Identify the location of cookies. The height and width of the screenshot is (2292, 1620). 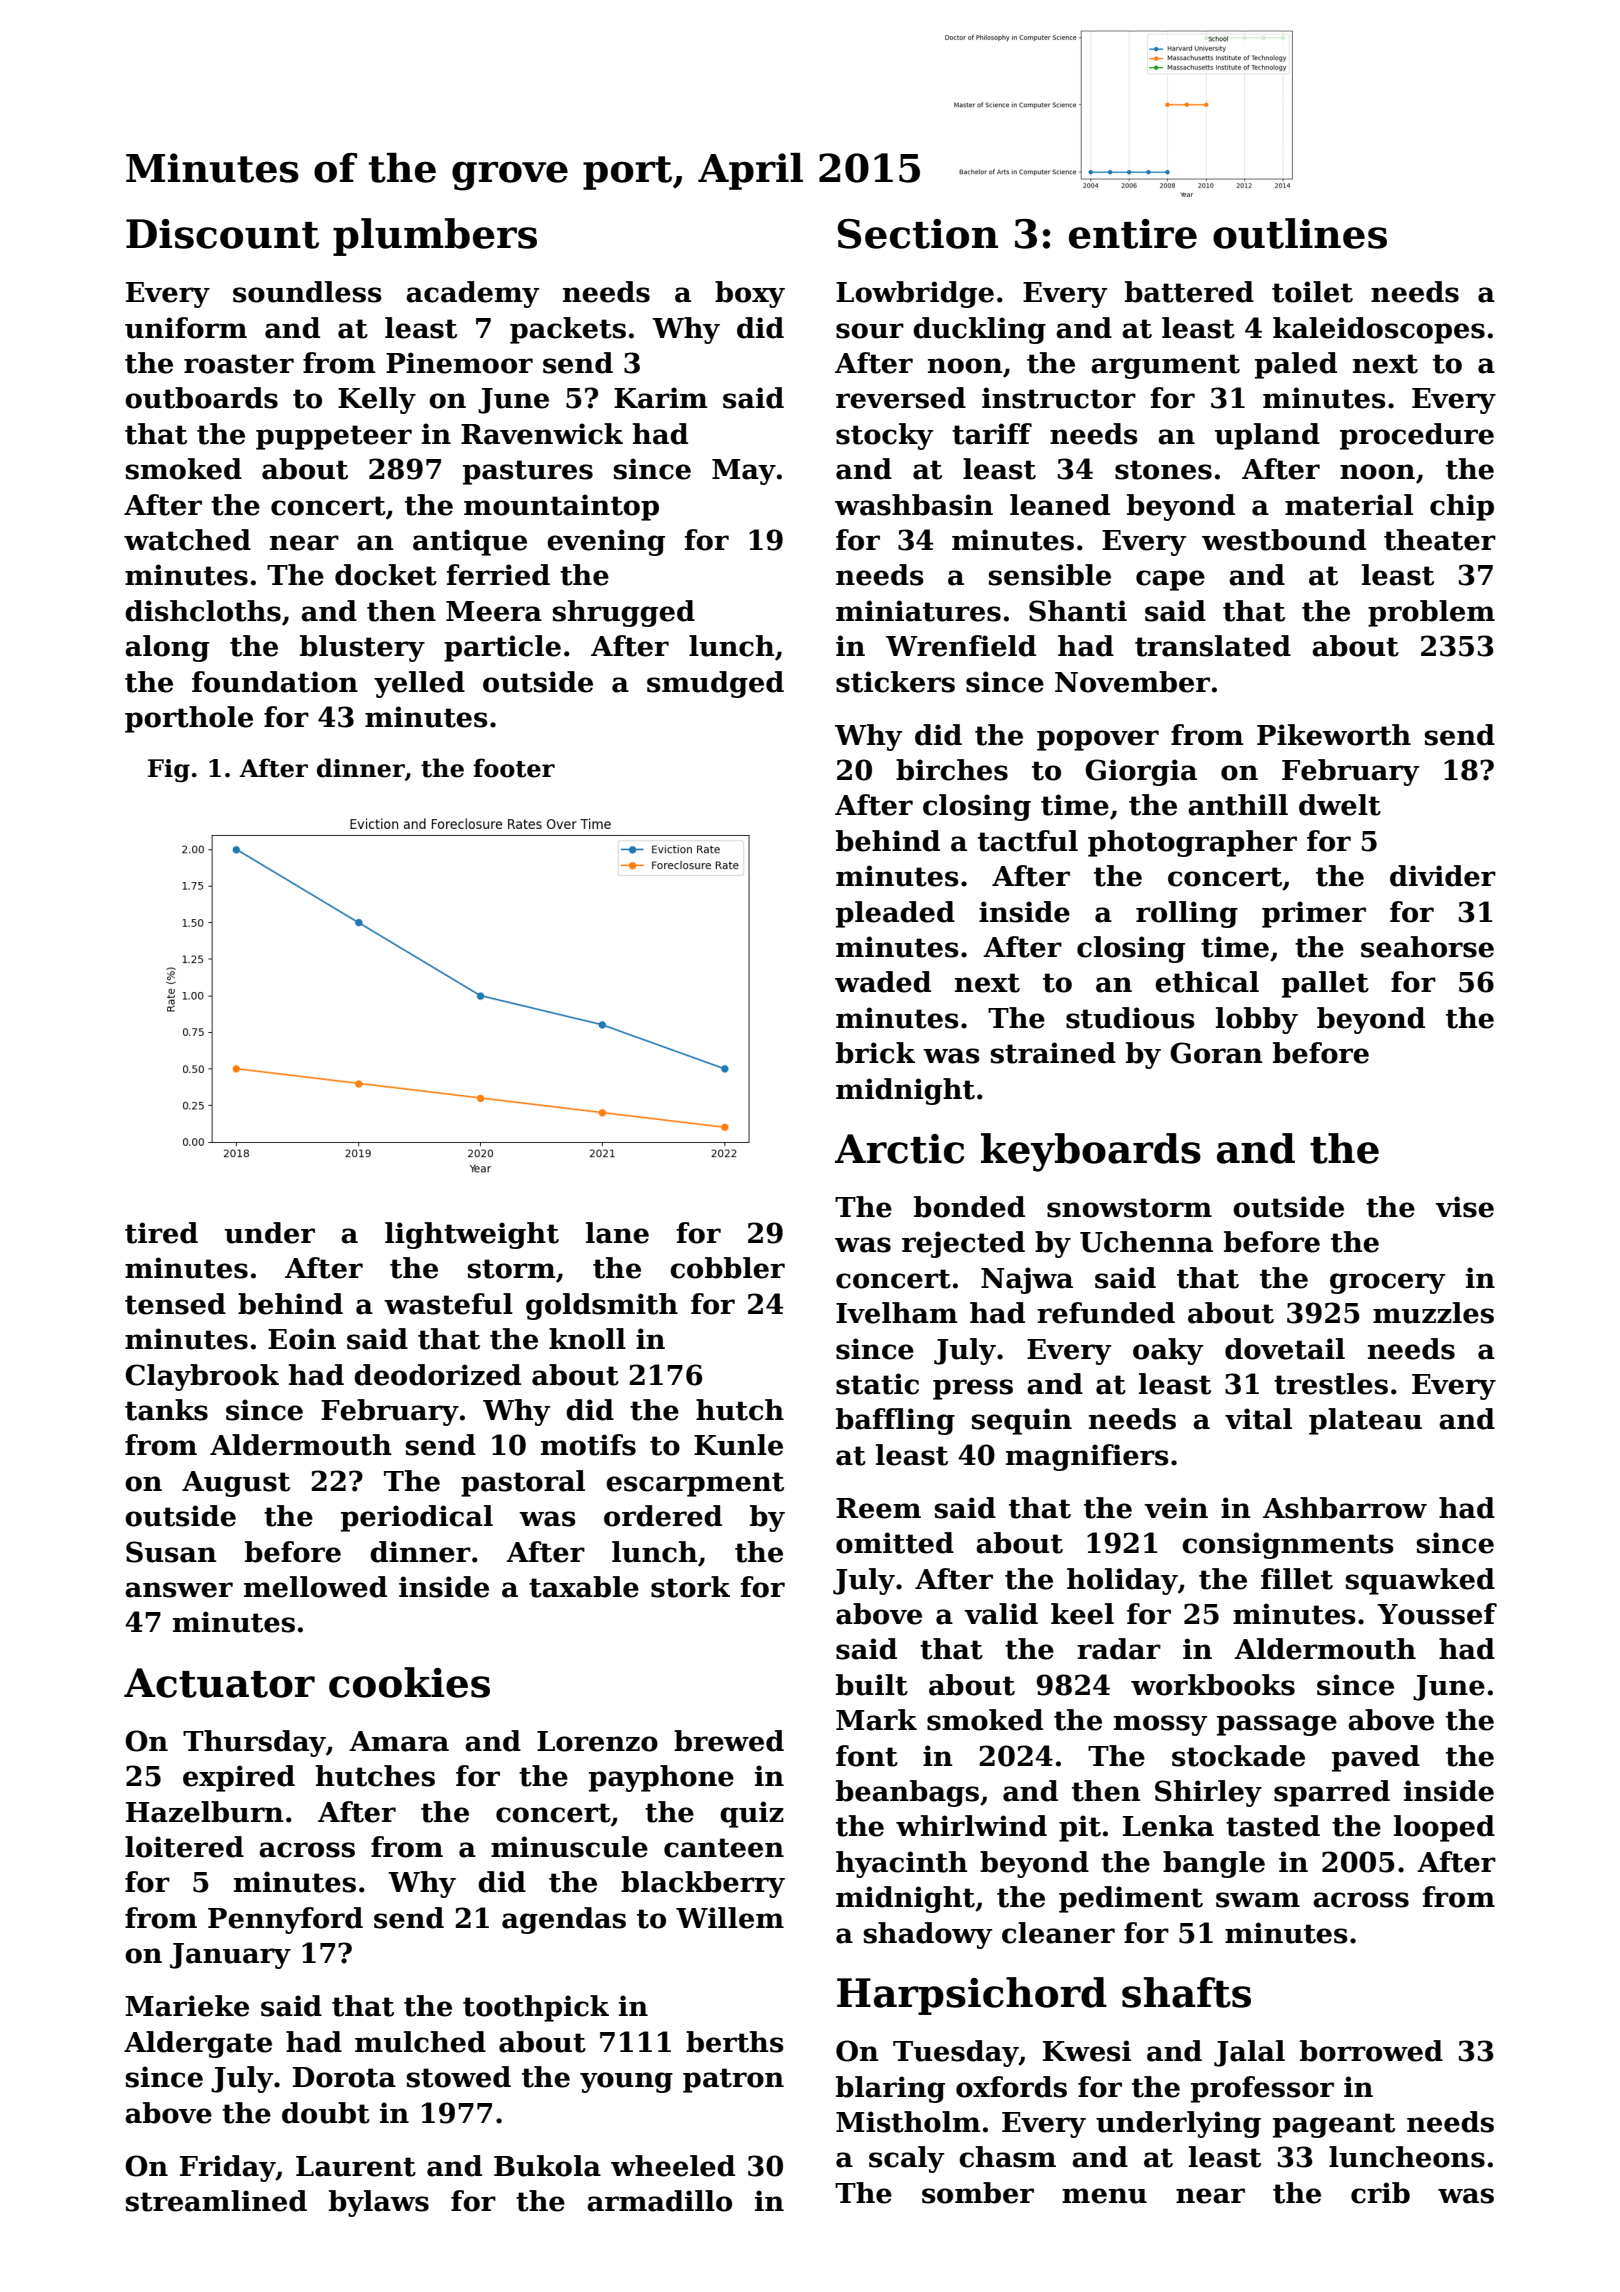
(409, 1682).
